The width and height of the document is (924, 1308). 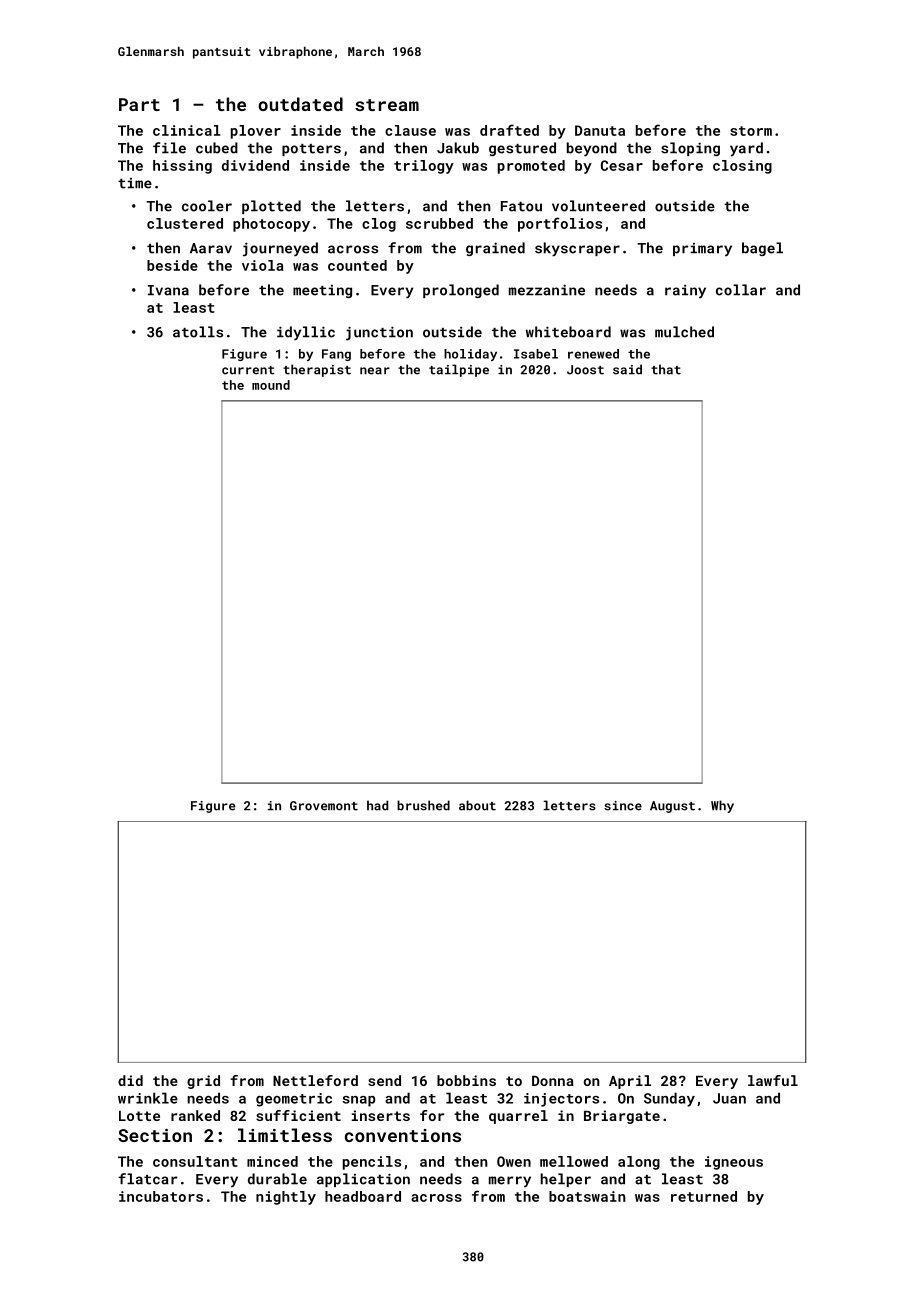 What do you see at coordinates (722, 806) in the document?
I see `Why` at bounding box center [722, 806].
